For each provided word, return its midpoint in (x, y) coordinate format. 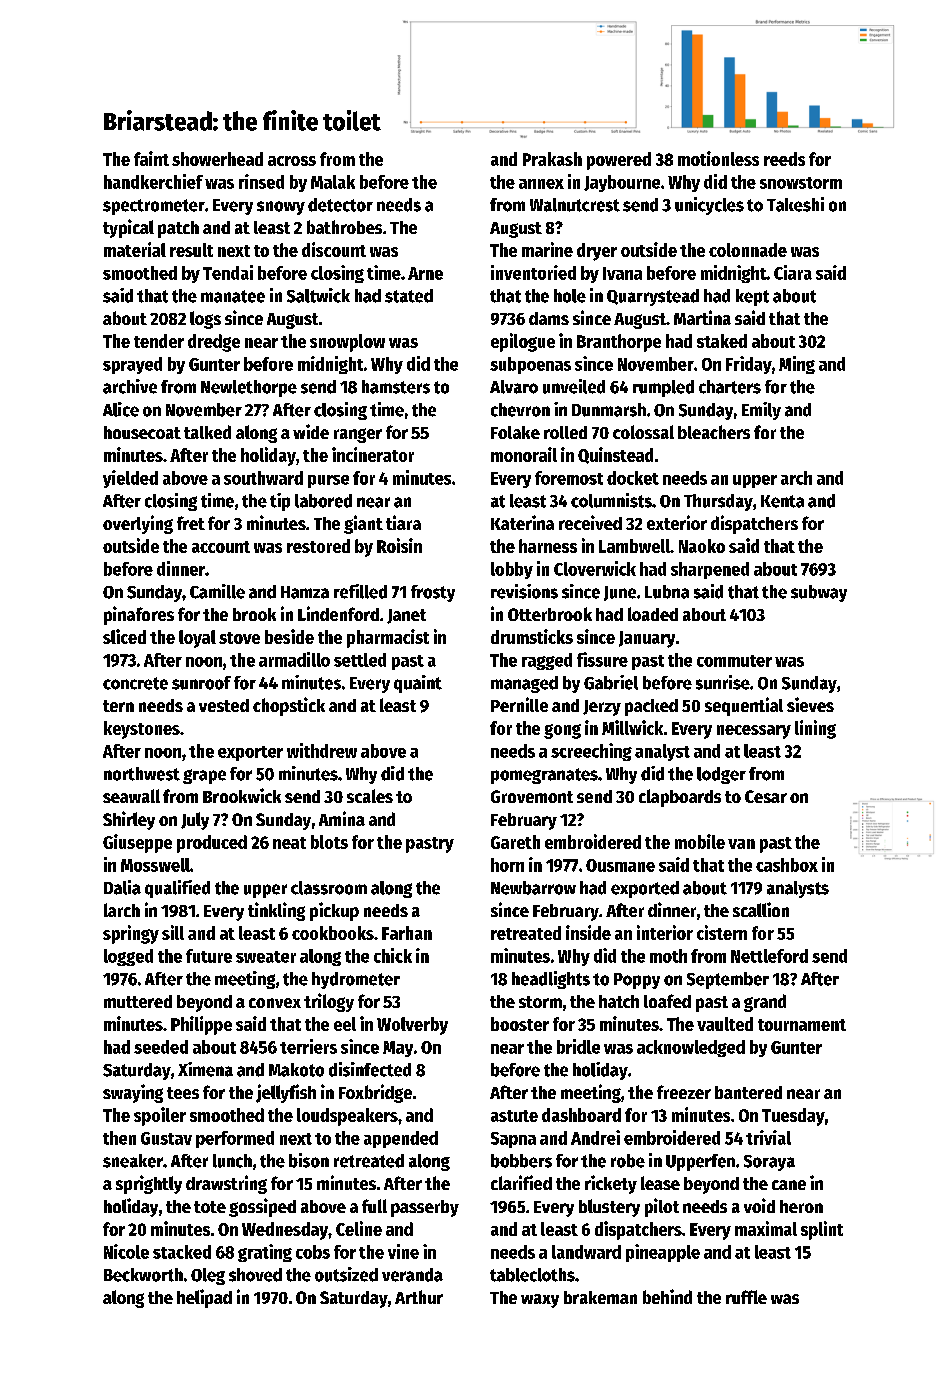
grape (204, 776)
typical (128, 228)
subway (819, 593)
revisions (524, 591)
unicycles (709, 206)
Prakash (552, 159)
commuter (734, 661)
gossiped (262, 1207)
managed (524, 684)
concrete (135, 683)
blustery (609, 1208)
